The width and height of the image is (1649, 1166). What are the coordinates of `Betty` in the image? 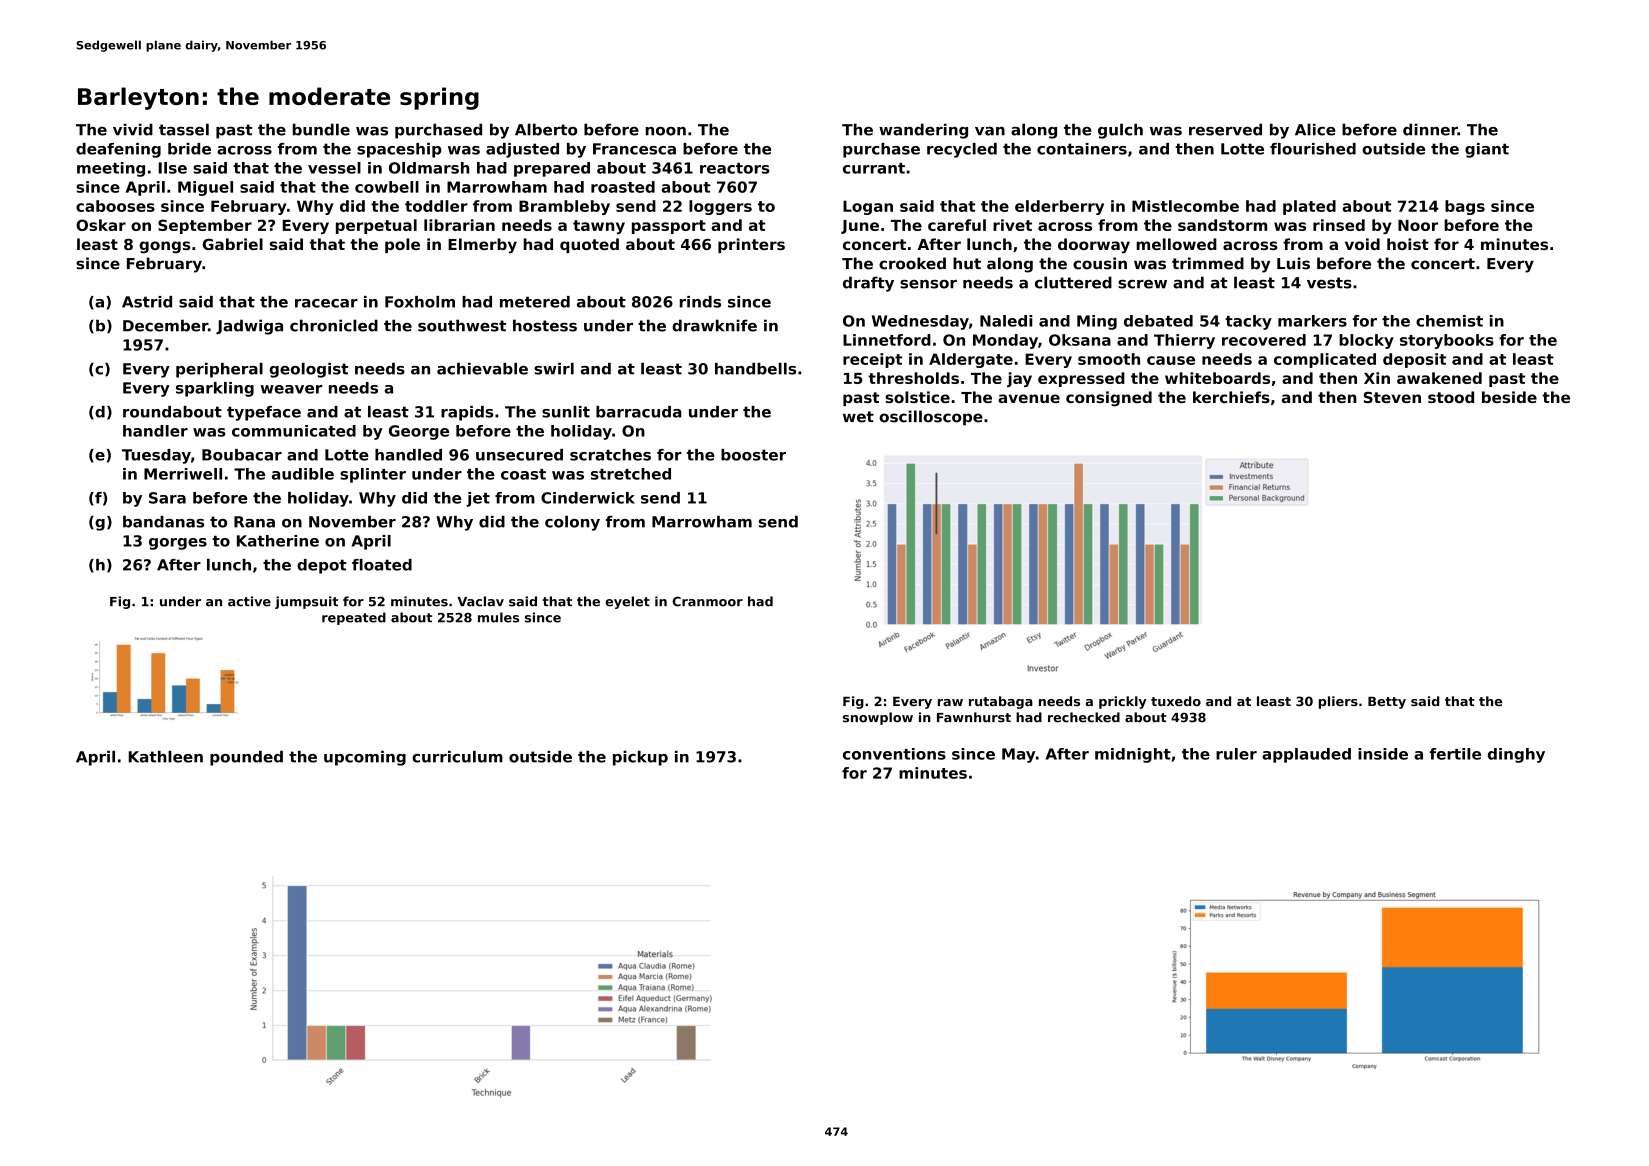 It's located at (1387, 703).
